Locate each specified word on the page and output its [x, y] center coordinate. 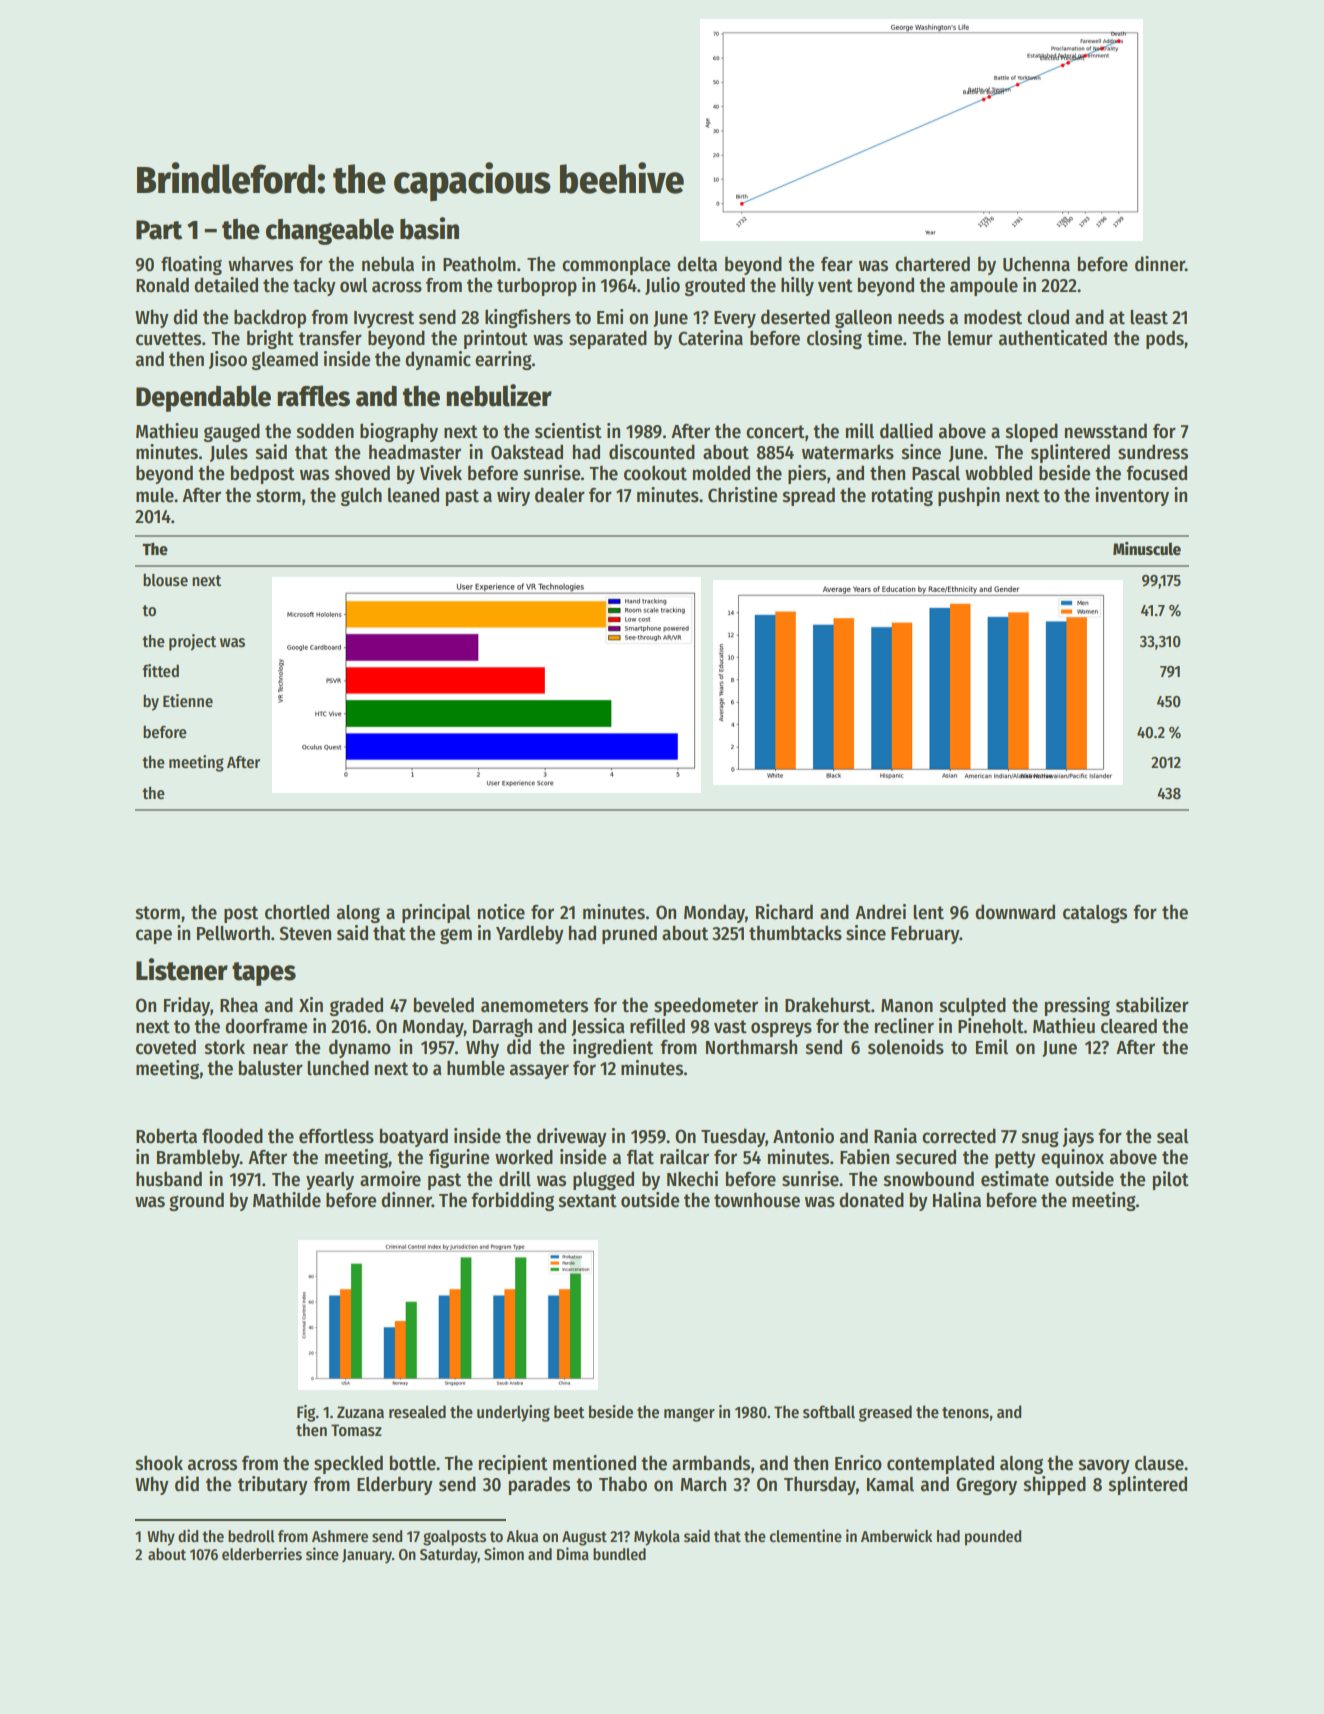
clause [1159, 1463]
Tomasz [356, 1430]
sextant [587, 1201]
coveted [166, 1047]
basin [429, 228]
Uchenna [1036, 264]
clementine [806, 1536]
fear [837, 264]
